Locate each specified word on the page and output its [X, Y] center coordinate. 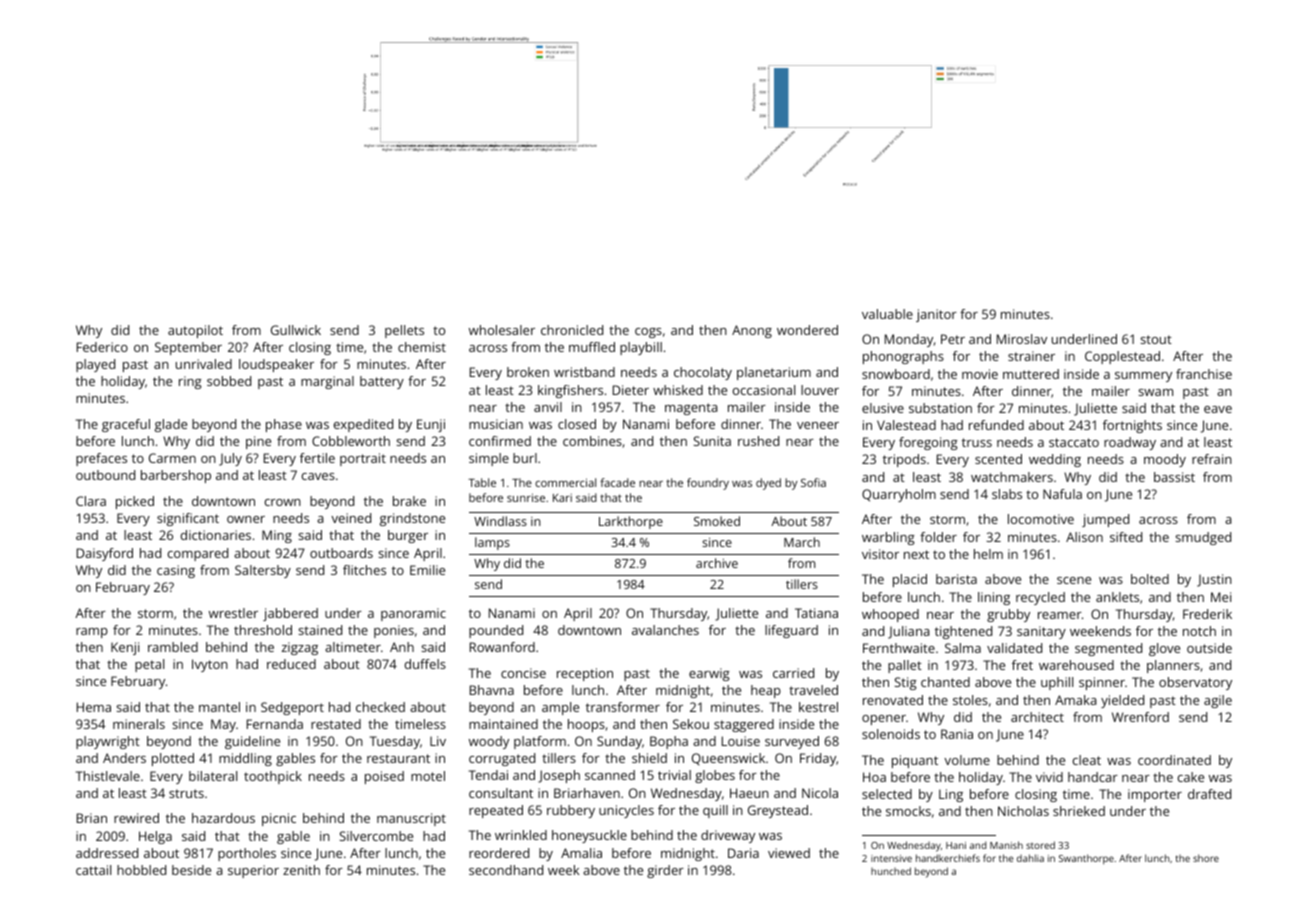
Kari [562, 498]
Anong [752, 331]
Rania [957, 734]
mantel [219, 707]
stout [1156, 339]
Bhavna [492, 690]
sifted [1126, 537]
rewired [136, 818]
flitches [364, 570]
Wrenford [1140, 717]
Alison [1084, 537]
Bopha [669, 742]
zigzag [300, 648]
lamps [492, 543]
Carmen [172, 458]
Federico [102, 347]
